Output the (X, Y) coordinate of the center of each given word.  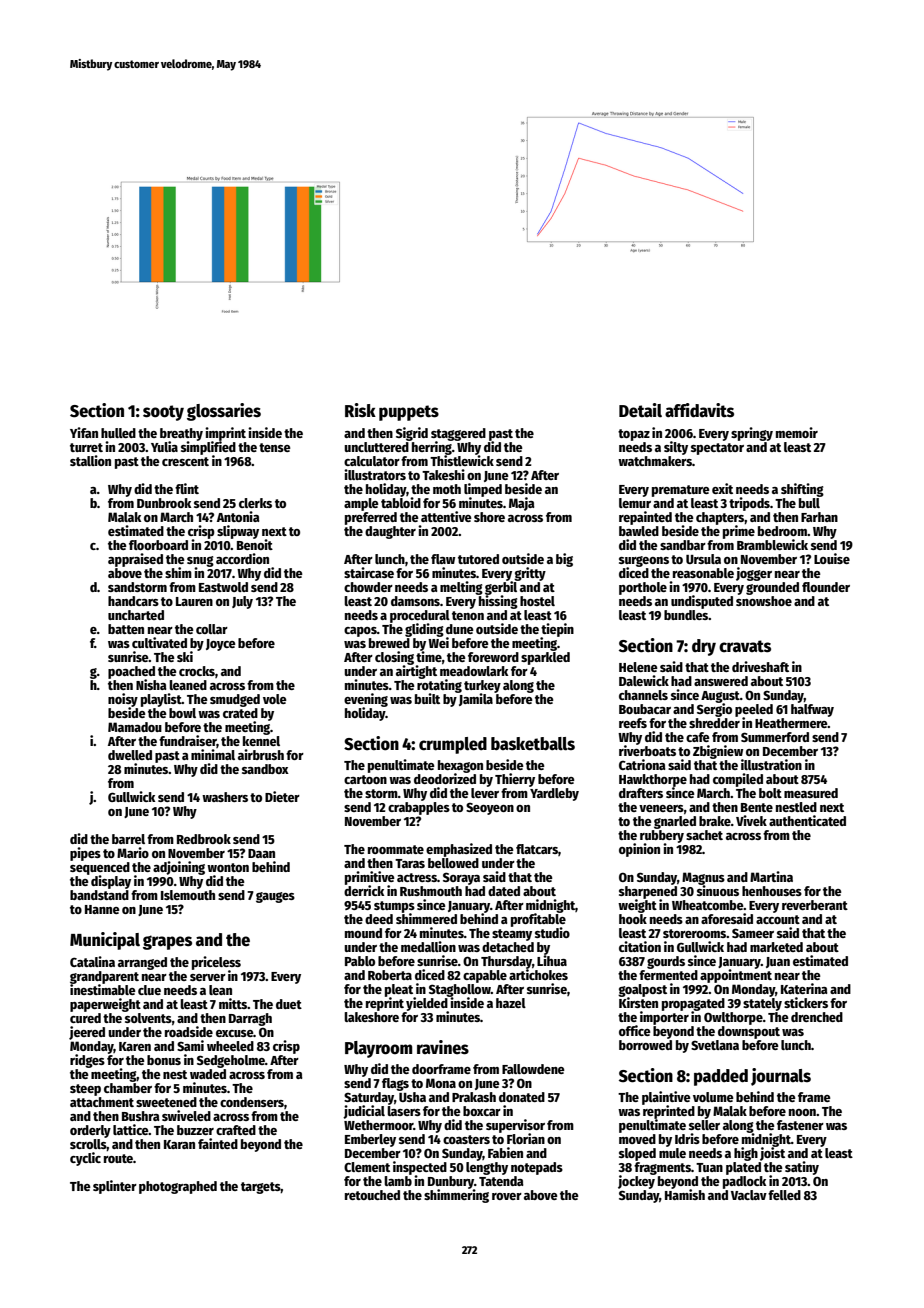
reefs (633, 723)
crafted (236, 1130)
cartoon (365, 779)
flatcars (537, 849)
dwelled (130, 755)
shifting (802, 490)
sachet (704, 835)
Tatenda (501, 1181)
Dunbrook (164, 503)
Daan (261, 853)
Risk (360, 410)
